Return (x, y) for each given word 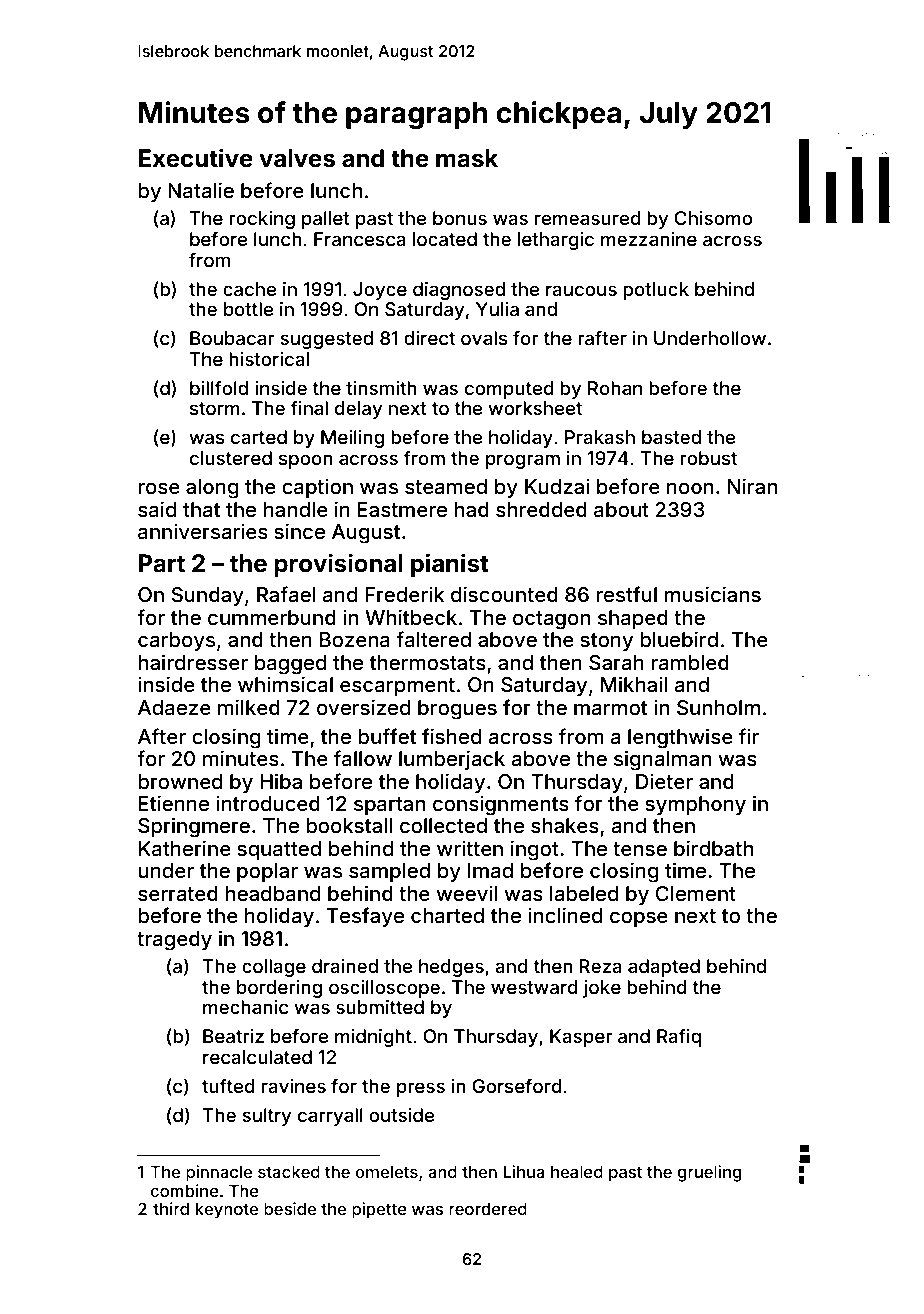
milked (249, 707)
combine (184, 1190)
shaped (633, 619)
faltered (433, 639)
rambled (690, 662)
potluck (656, 291)
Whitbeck (411, 617)
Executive (196, 158)
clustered (231, 458)
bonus (460, 218)
